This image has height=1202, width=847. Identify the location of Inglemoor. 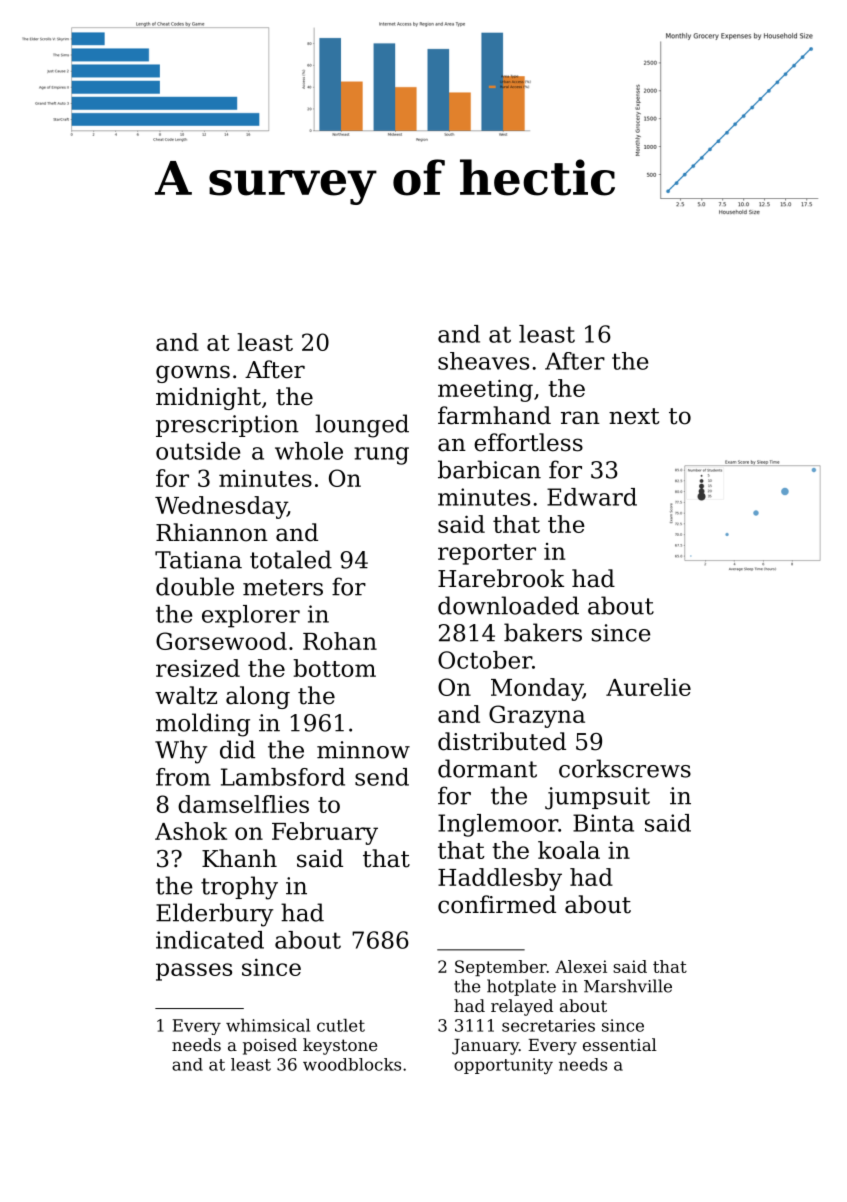
(498, 825).
